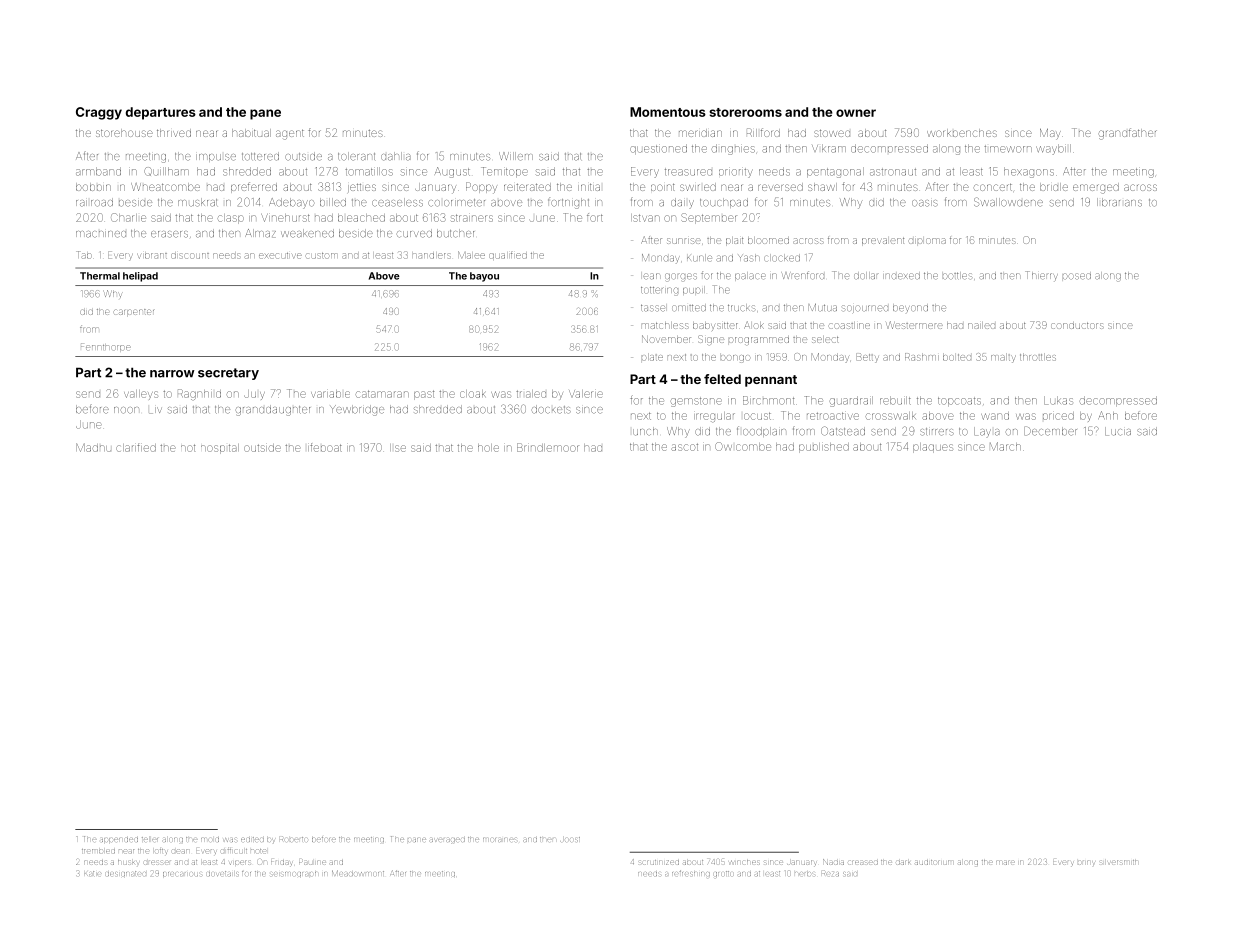 Image resolution: width=1233 pixels, height=952 pixels. What do you see at coordinates (824, 448) in the screenshot?
I see `published` at bounding box center [824, 448].
